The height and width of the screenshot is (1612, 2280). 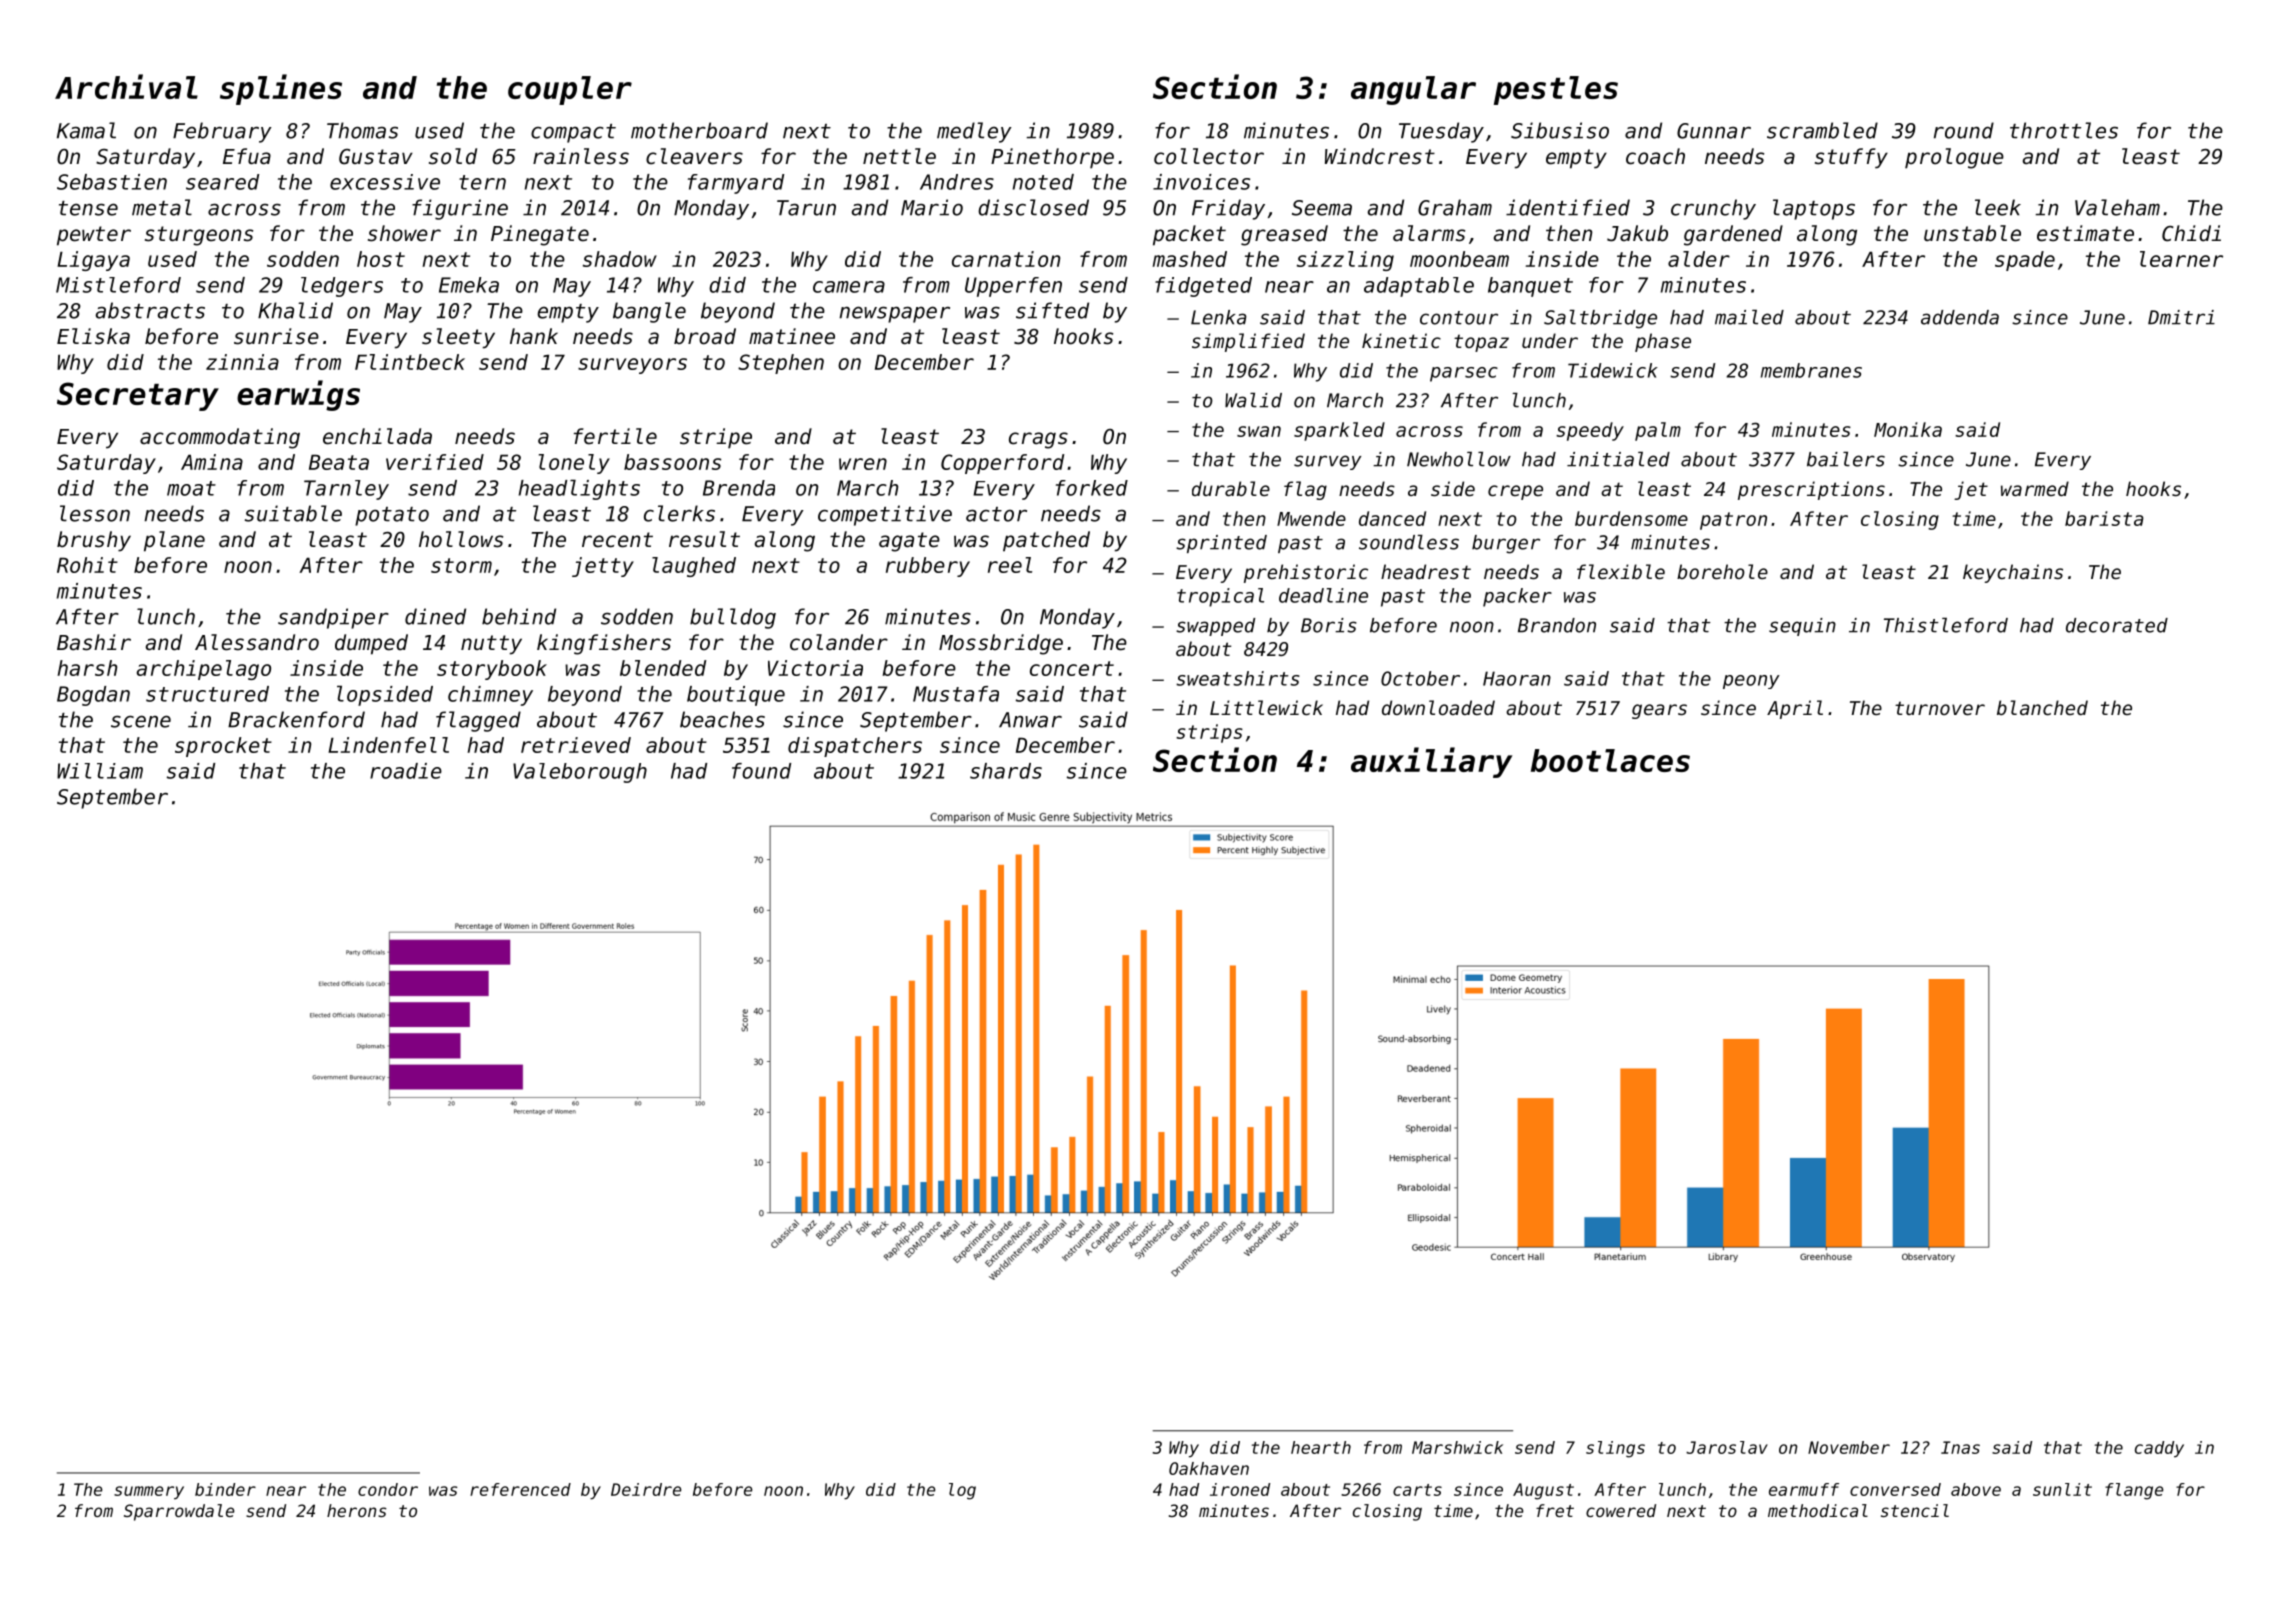 What do you see at coordinates (1030, 720) in the screenshot?
I see `Anwar` at bounding box center [1030, 720].
